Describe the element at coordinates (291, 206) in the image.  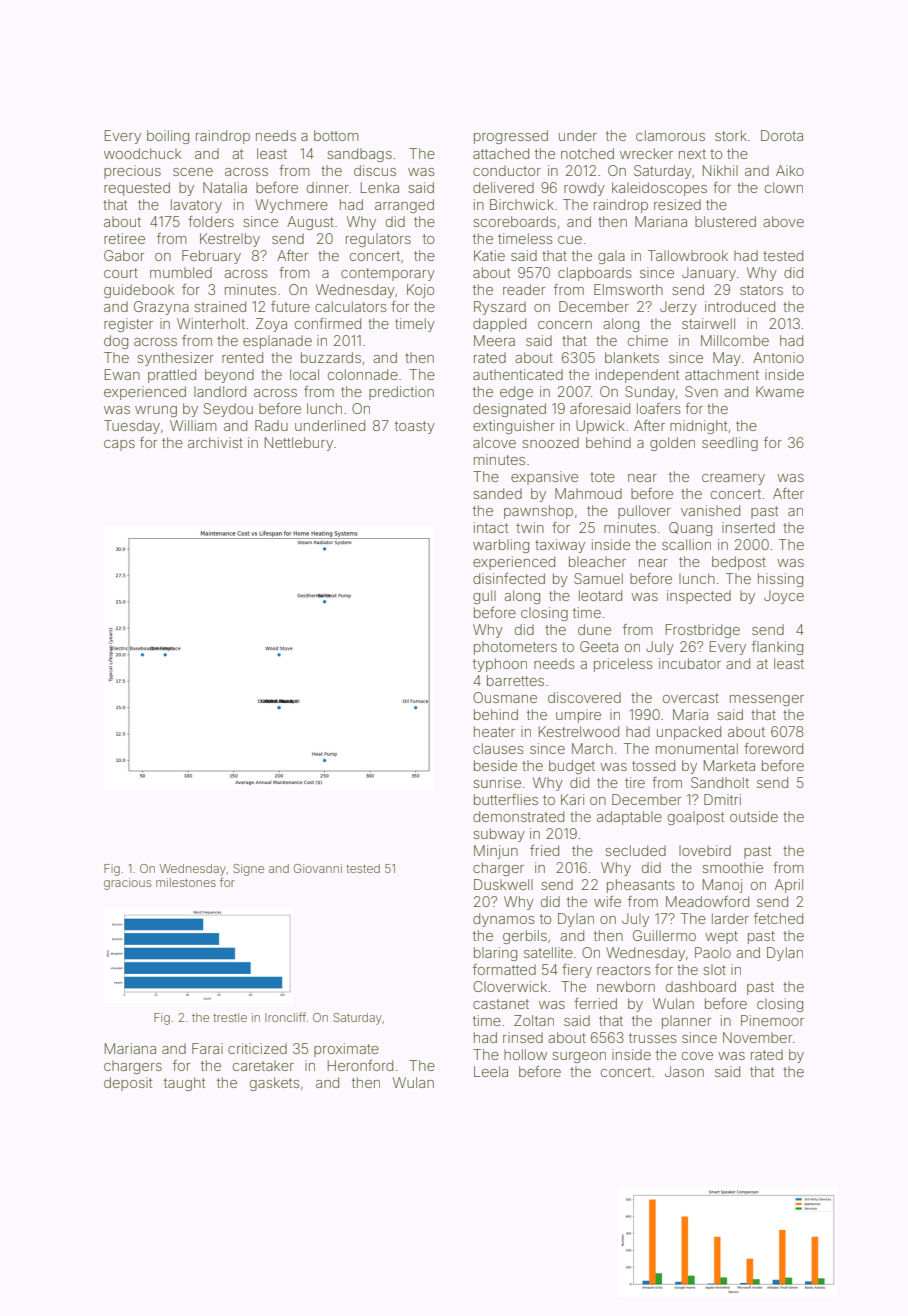
I see `Wychmere` at that location.
